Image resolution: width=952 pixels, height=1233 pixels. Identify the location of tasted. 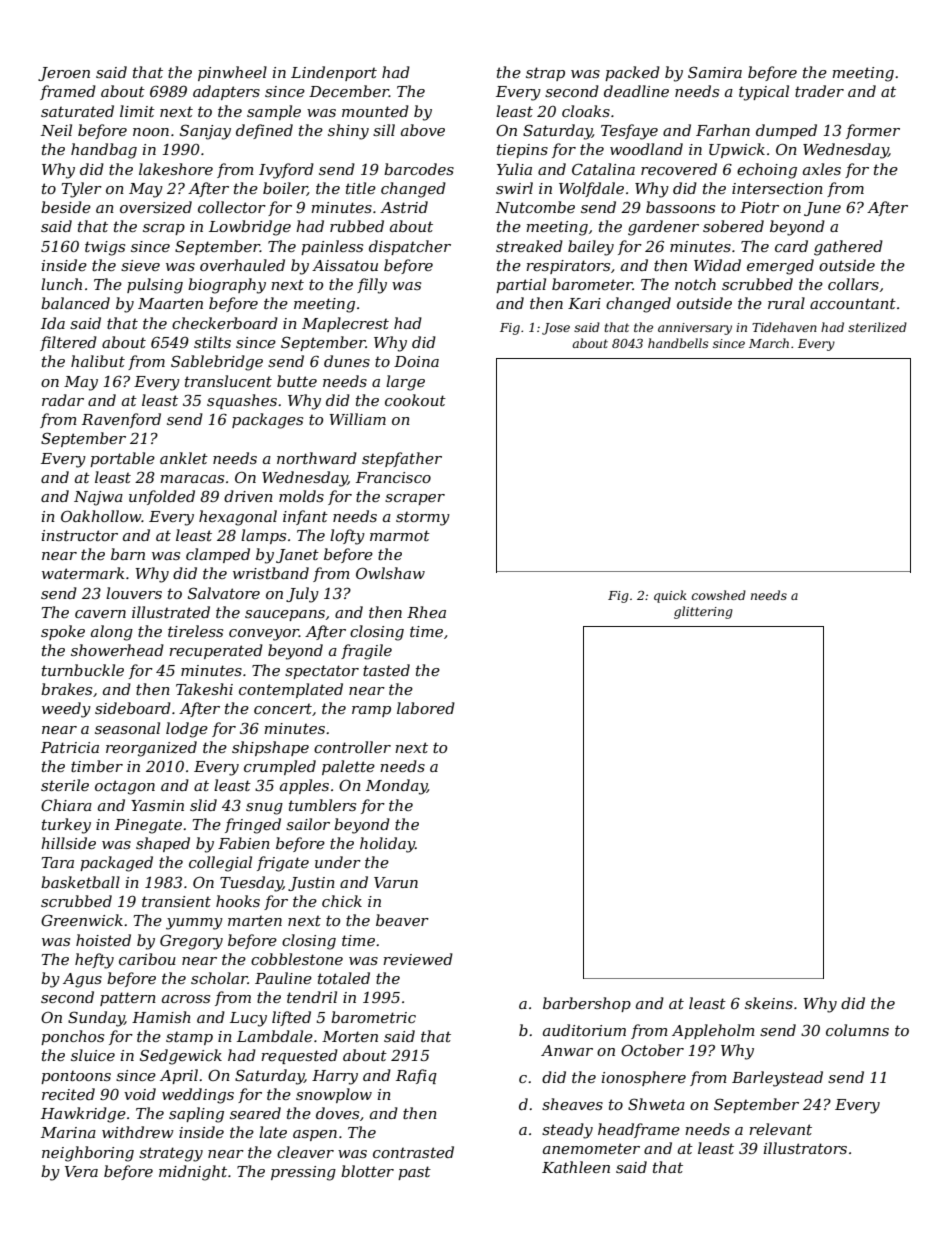
(386, 670).
